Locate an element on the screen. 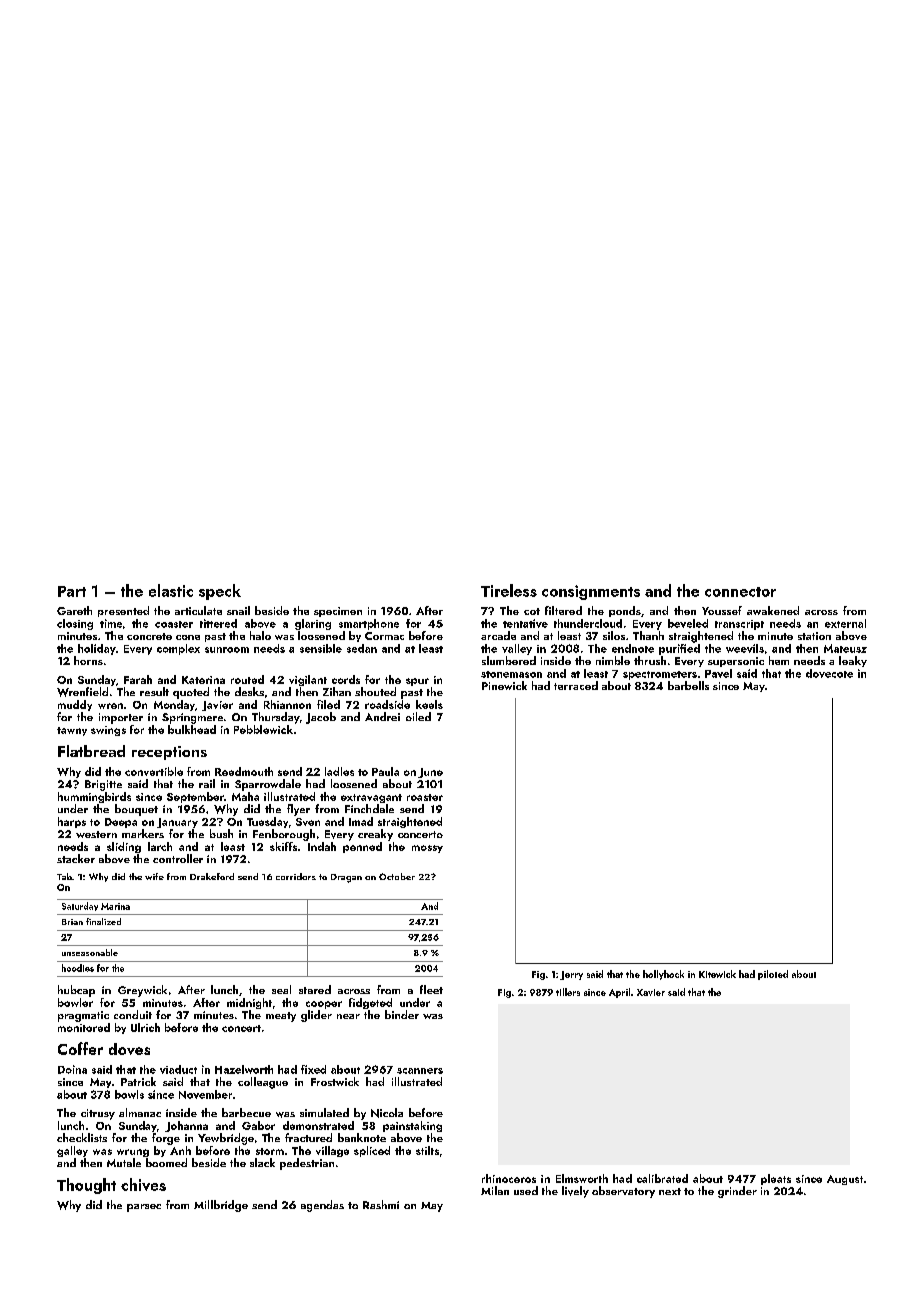 The height and width of the screenshot is (1308, 924). speck is located at coordinates (220, 592).
